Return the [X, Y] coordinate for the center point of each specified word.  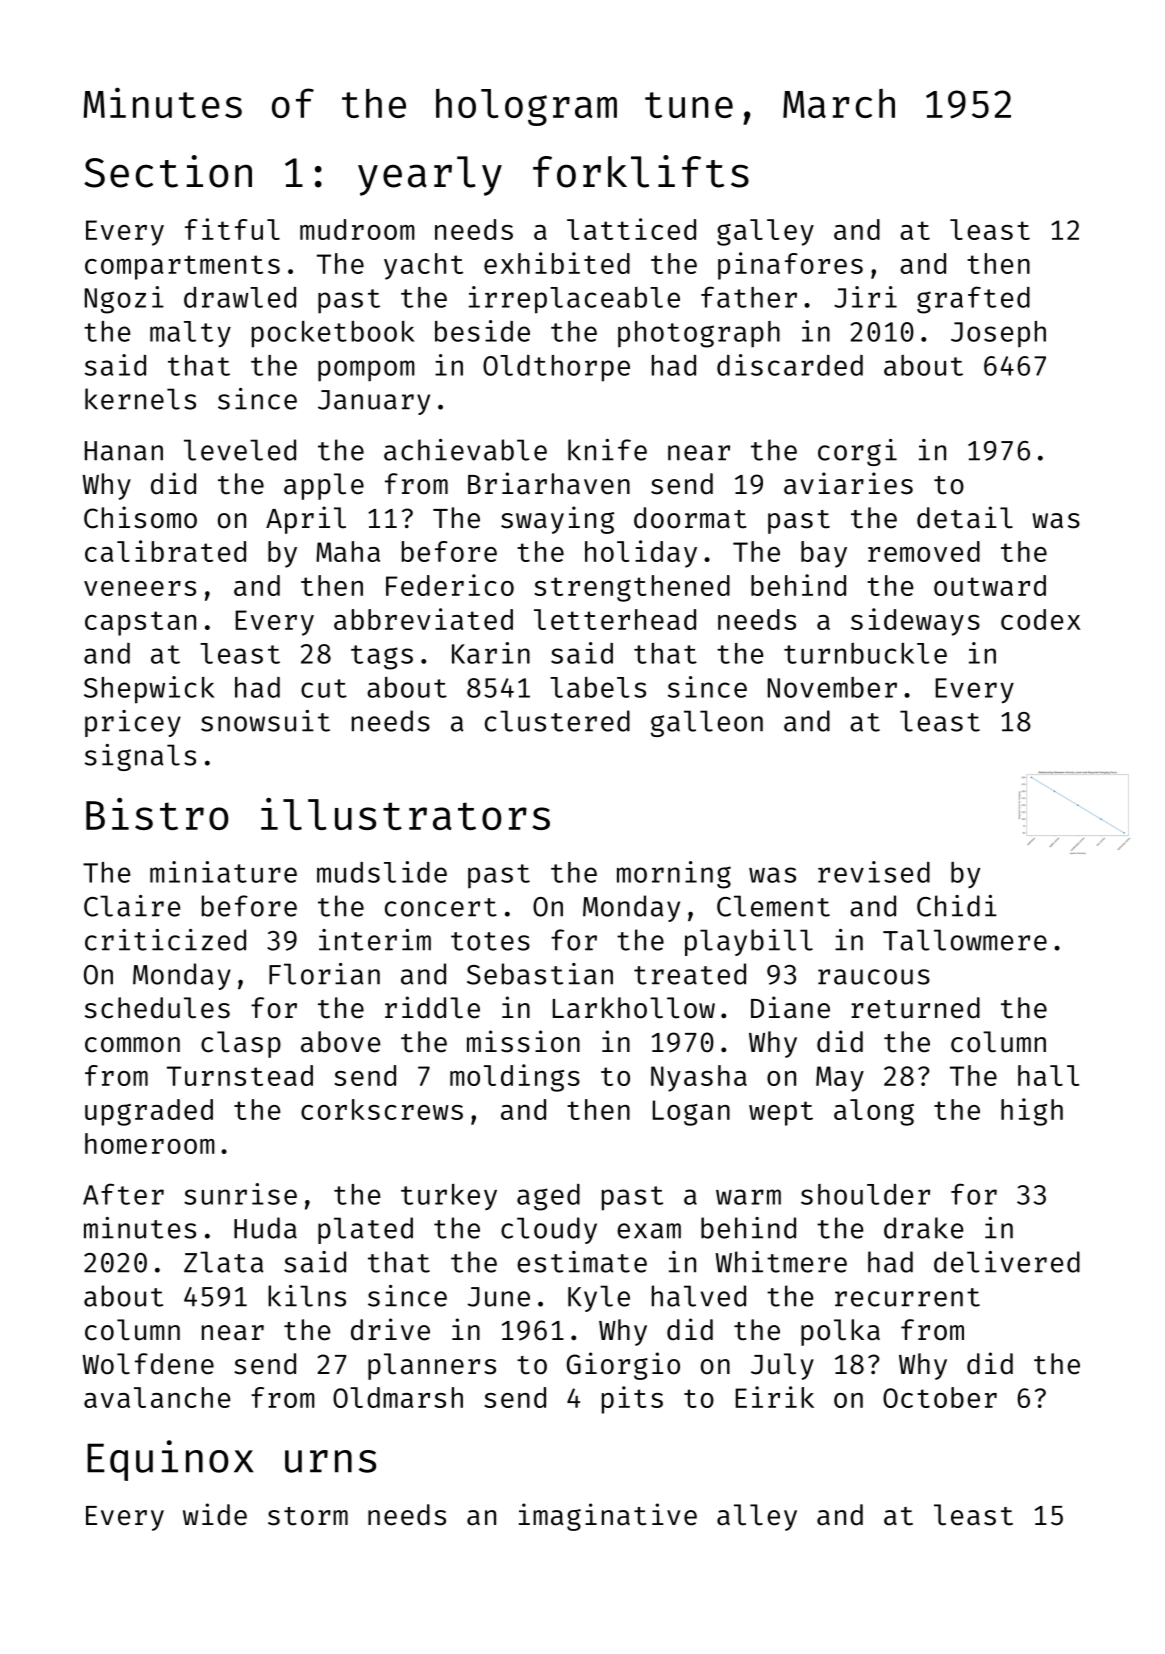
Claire [132, 906]
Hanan [124, 451]
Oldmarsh [398, 1397]
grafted [973, 300]
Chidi [957, 906]
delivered [1007, 1262]
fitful [232, 229]
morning [674, 875]
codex [1041, 619]
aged [548, 1197]
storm [308, 1516]
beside [482, 331]
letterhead [615, 619]
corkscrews [382, 1109]
